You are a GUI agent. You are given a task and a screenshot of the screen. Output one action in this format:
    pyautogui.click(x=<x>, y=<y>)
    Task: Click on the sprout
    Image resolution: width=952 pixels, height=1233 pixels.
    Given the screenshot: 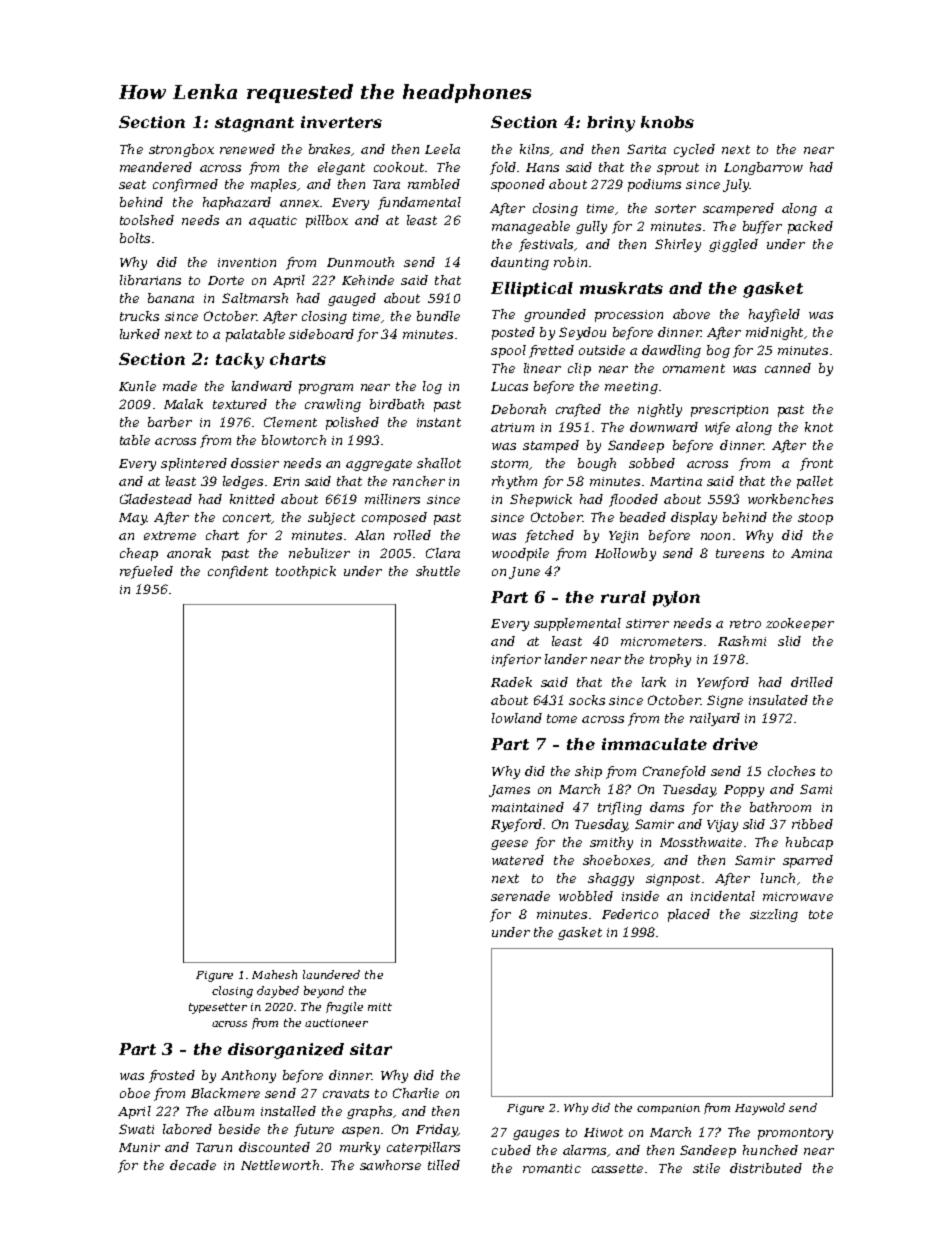 What is the action you would take?
    pyautogui.click(x=678, y=169)
